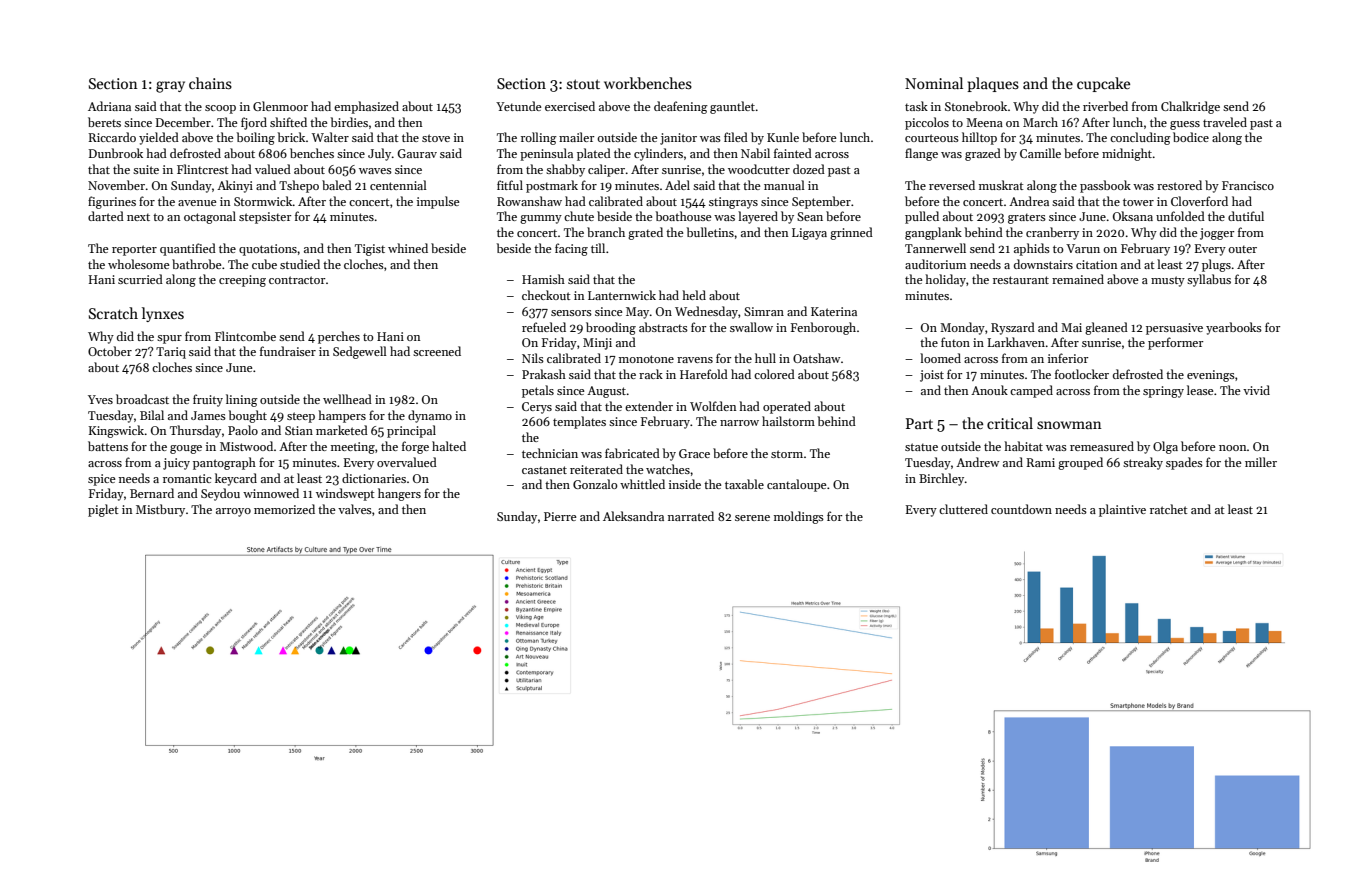 This document has height=887, width=1372. Describe the element at coordinates (576, 137) in the document. I see `mailer` at that location.
